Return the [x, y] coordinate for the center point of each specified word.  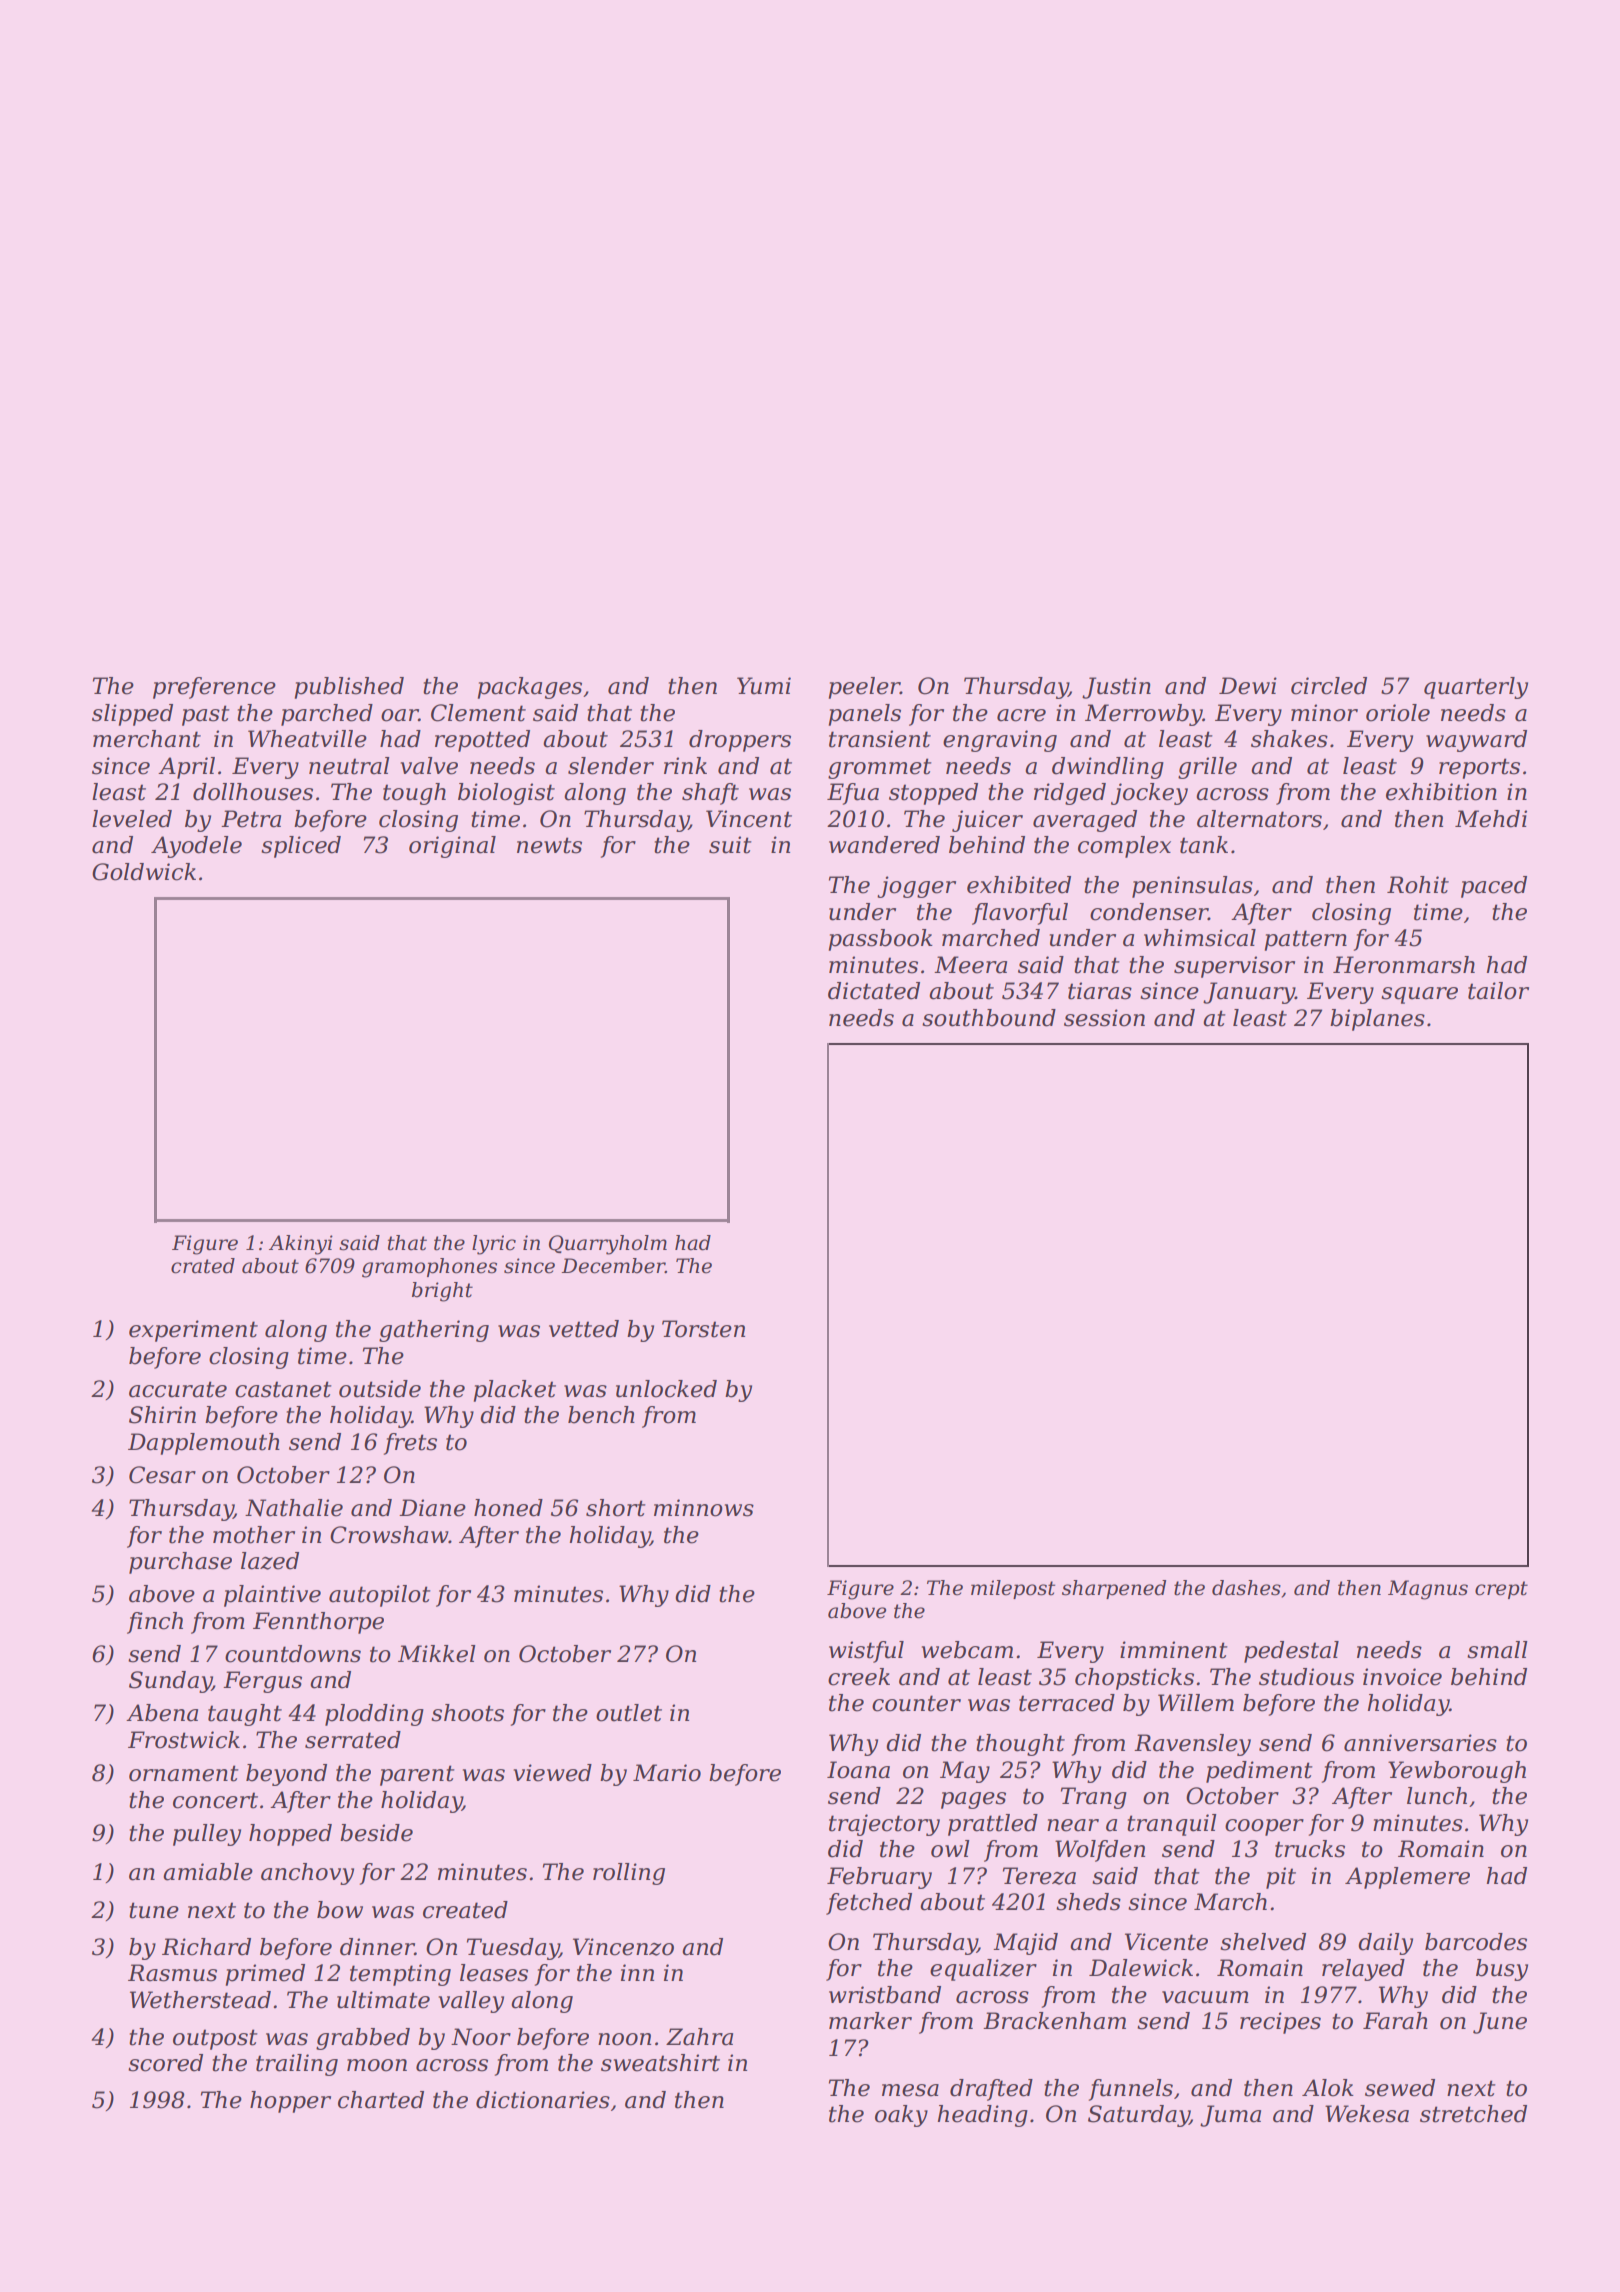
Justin [1116, 688]
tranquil [1172, 1825]
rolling [629, 1874]
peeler [864, 688]
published [349, 688]
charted [381, 2100]
